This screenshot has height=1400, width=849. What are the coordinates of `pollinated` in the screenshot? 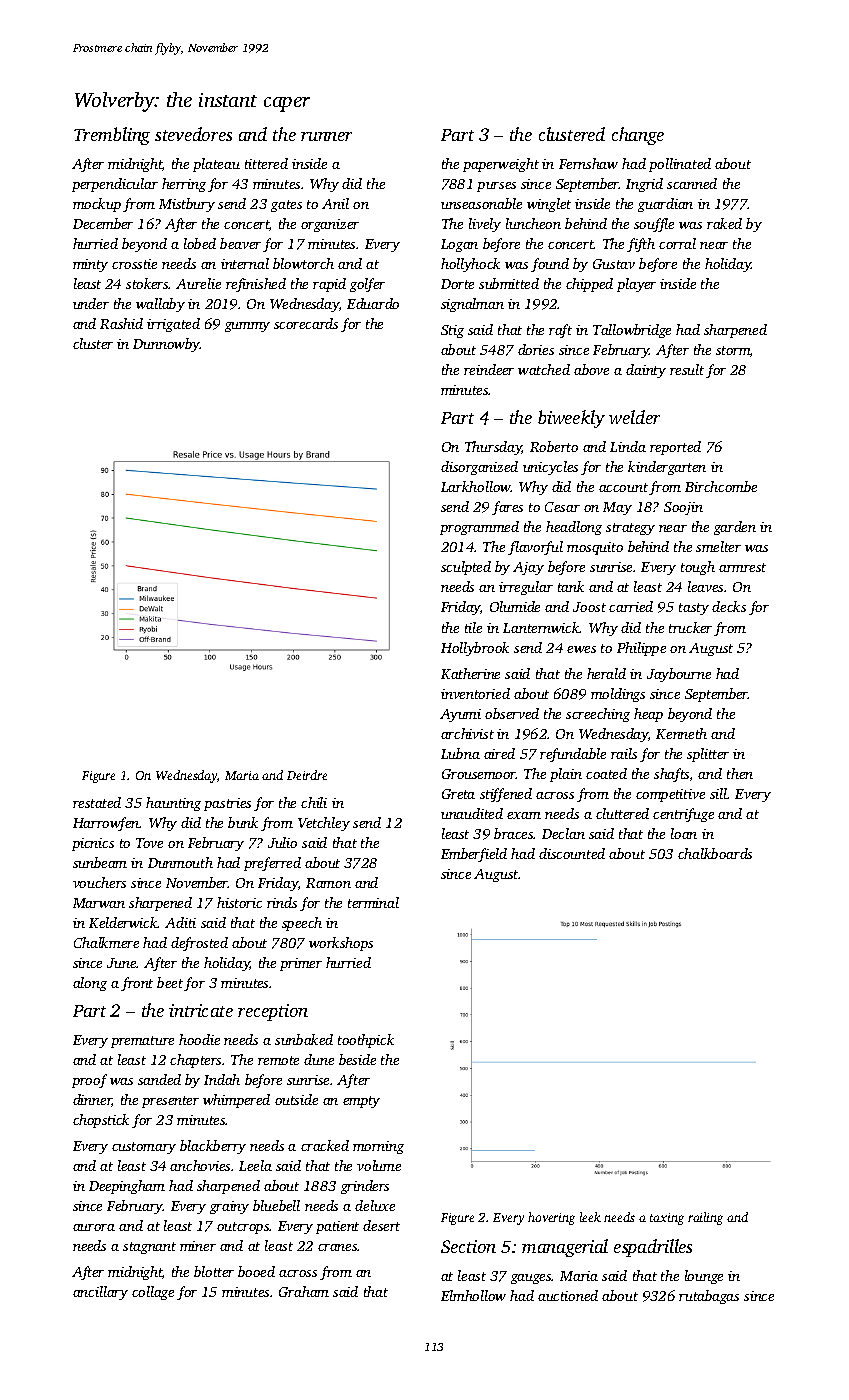 It's located at (680, 165).
